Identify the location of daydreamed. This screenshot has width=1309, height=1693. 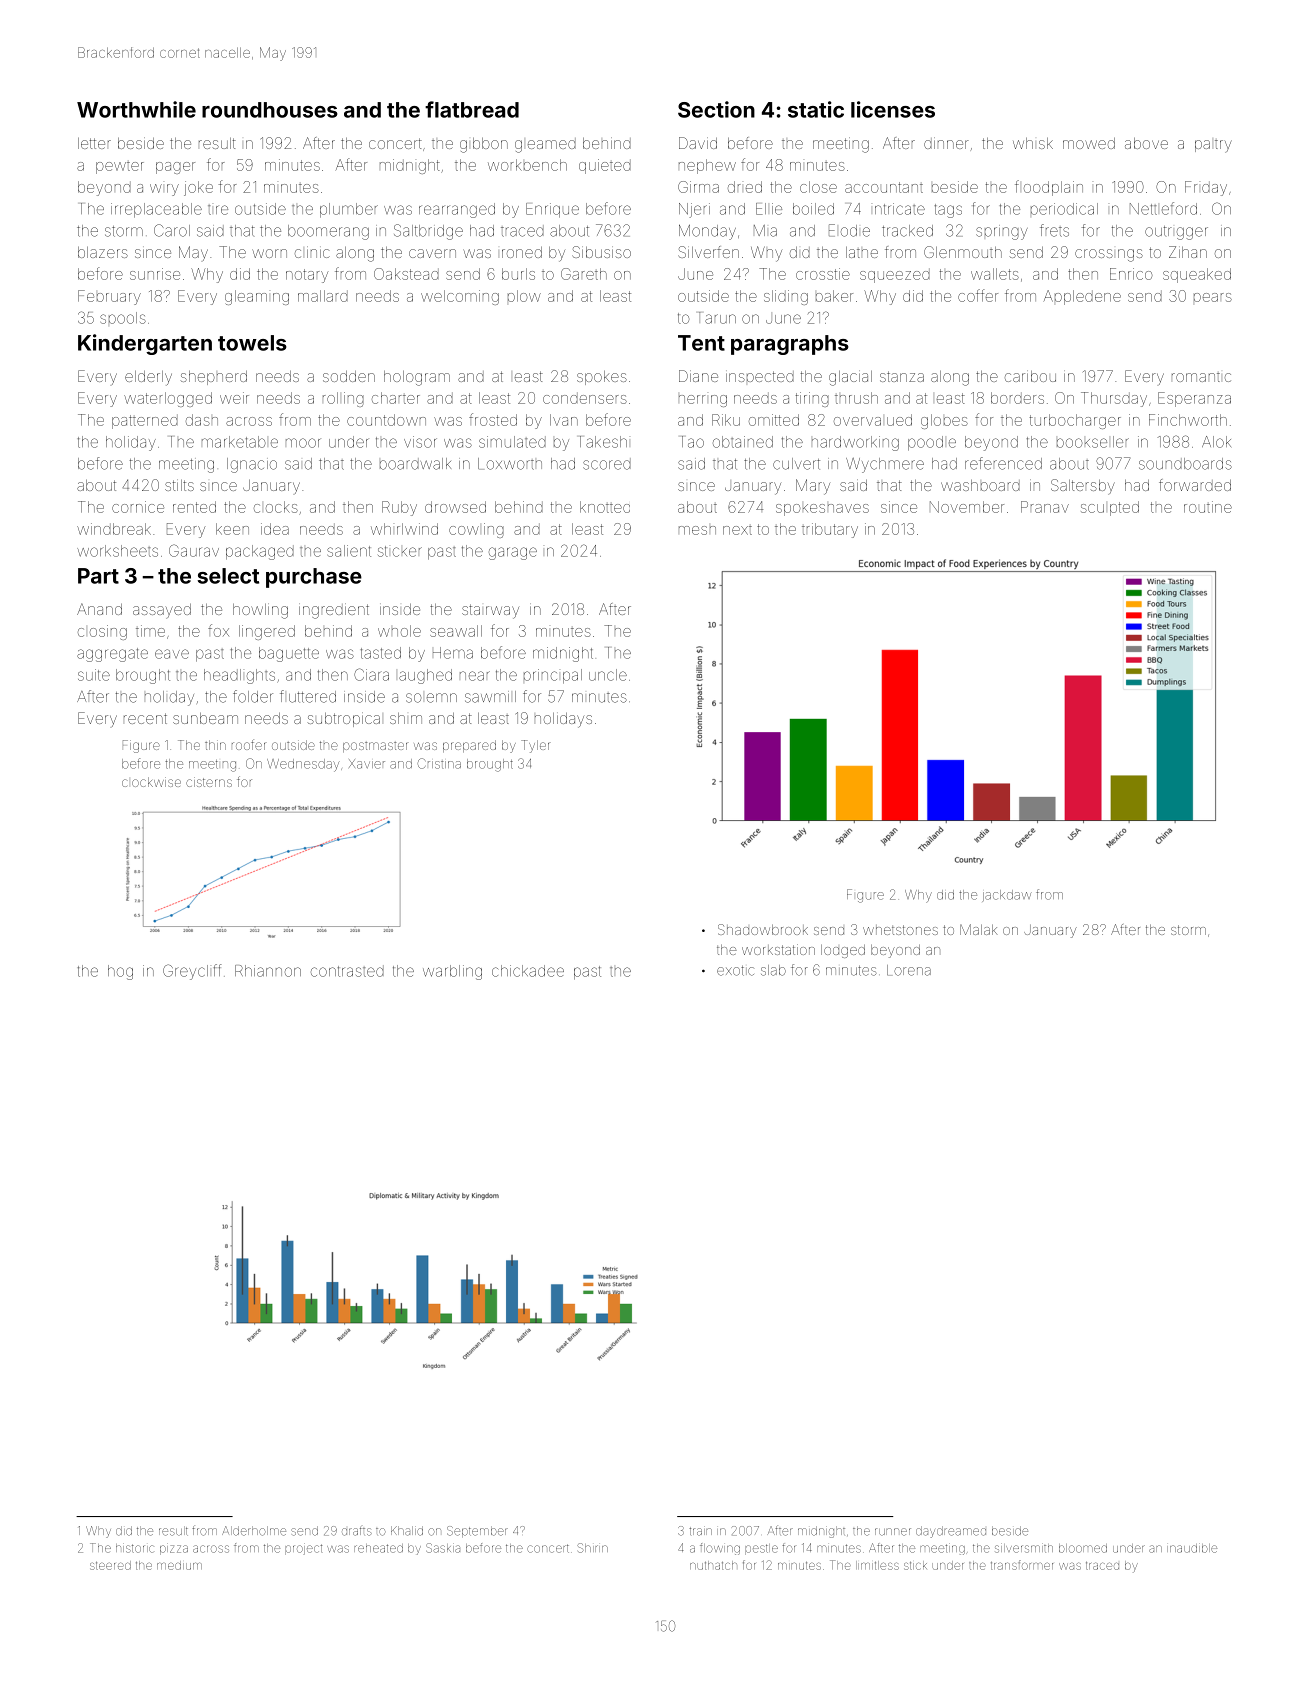
(951, 1532).
